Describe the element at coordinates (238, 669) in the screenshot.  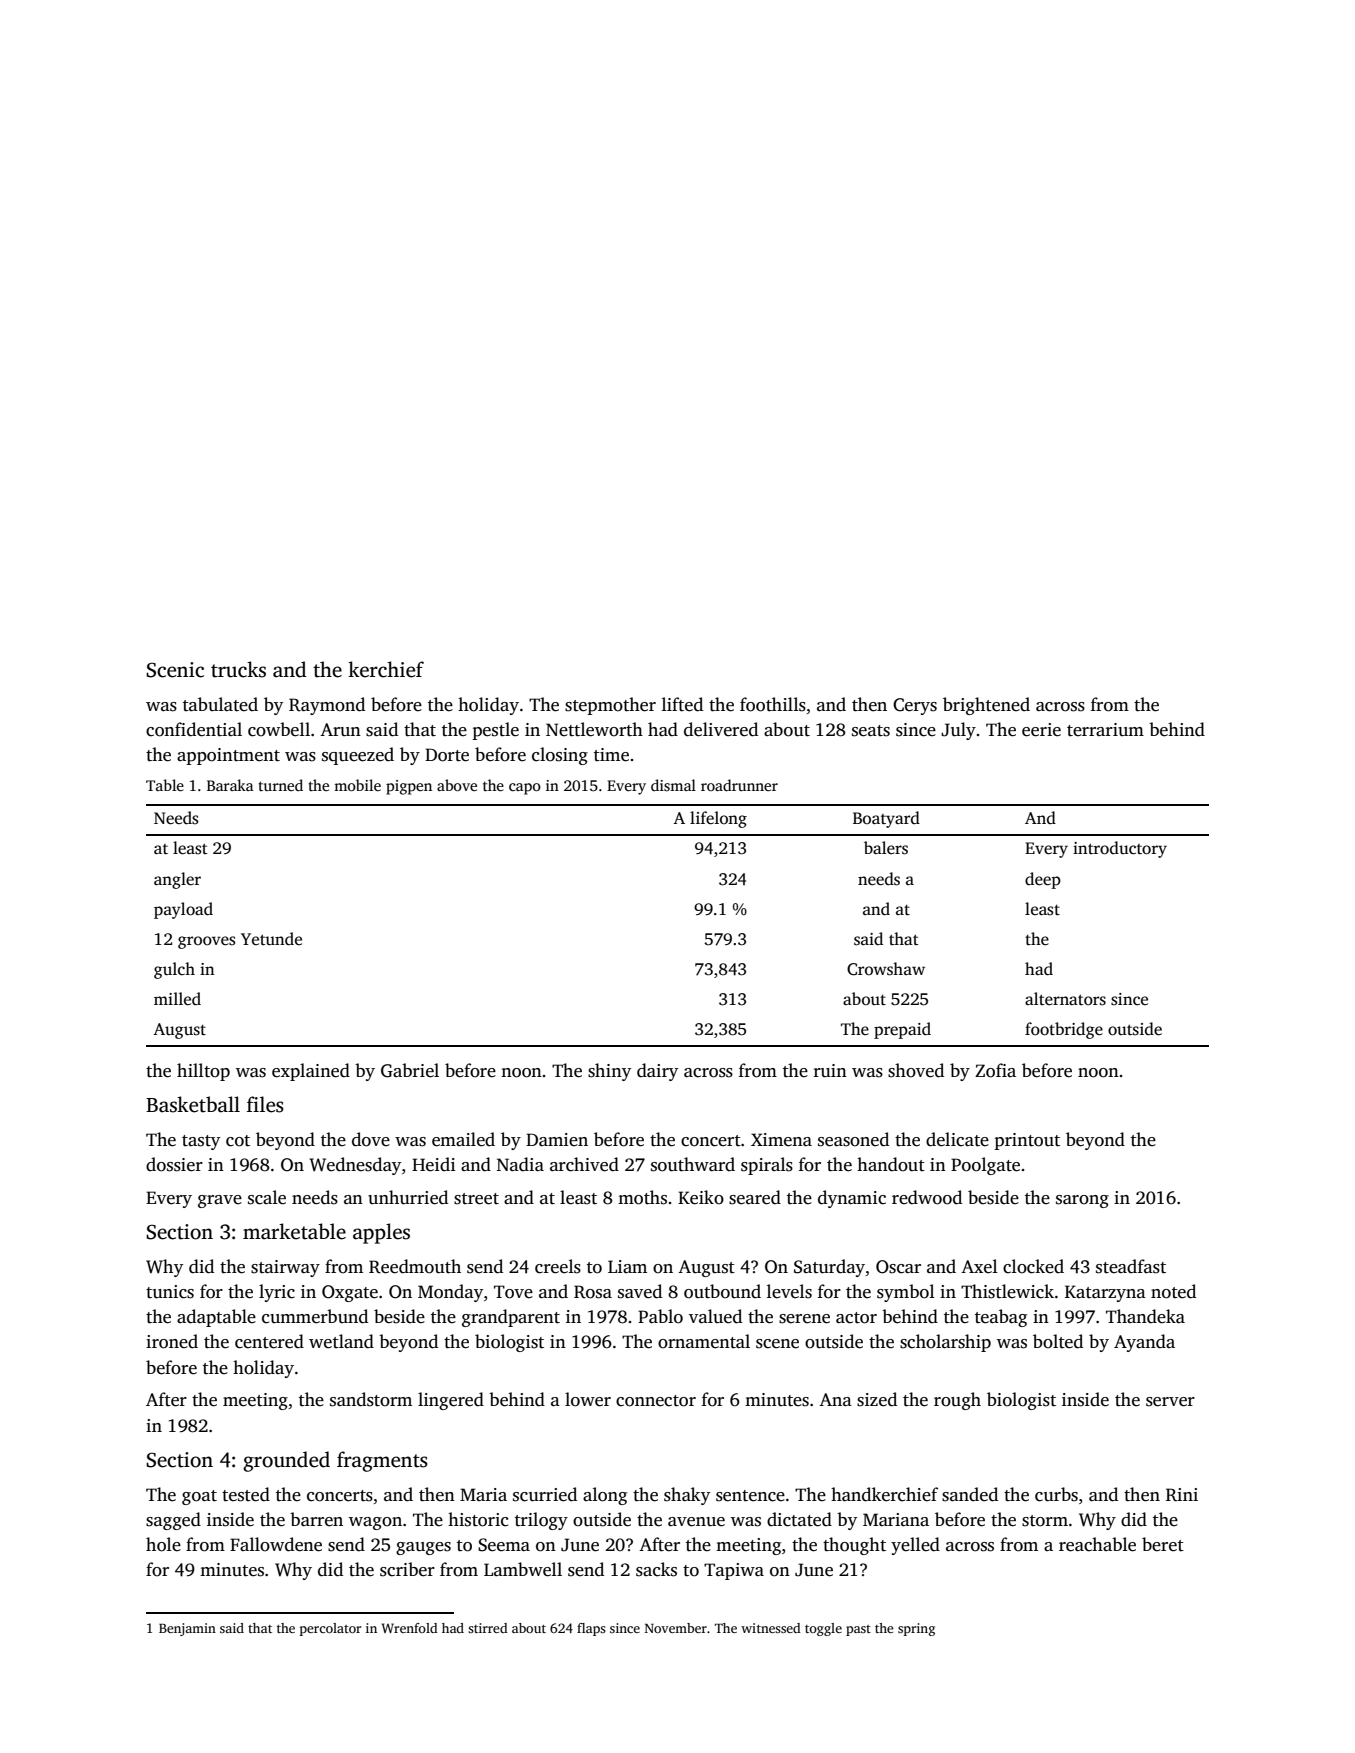
I see `trucks` at that location.
